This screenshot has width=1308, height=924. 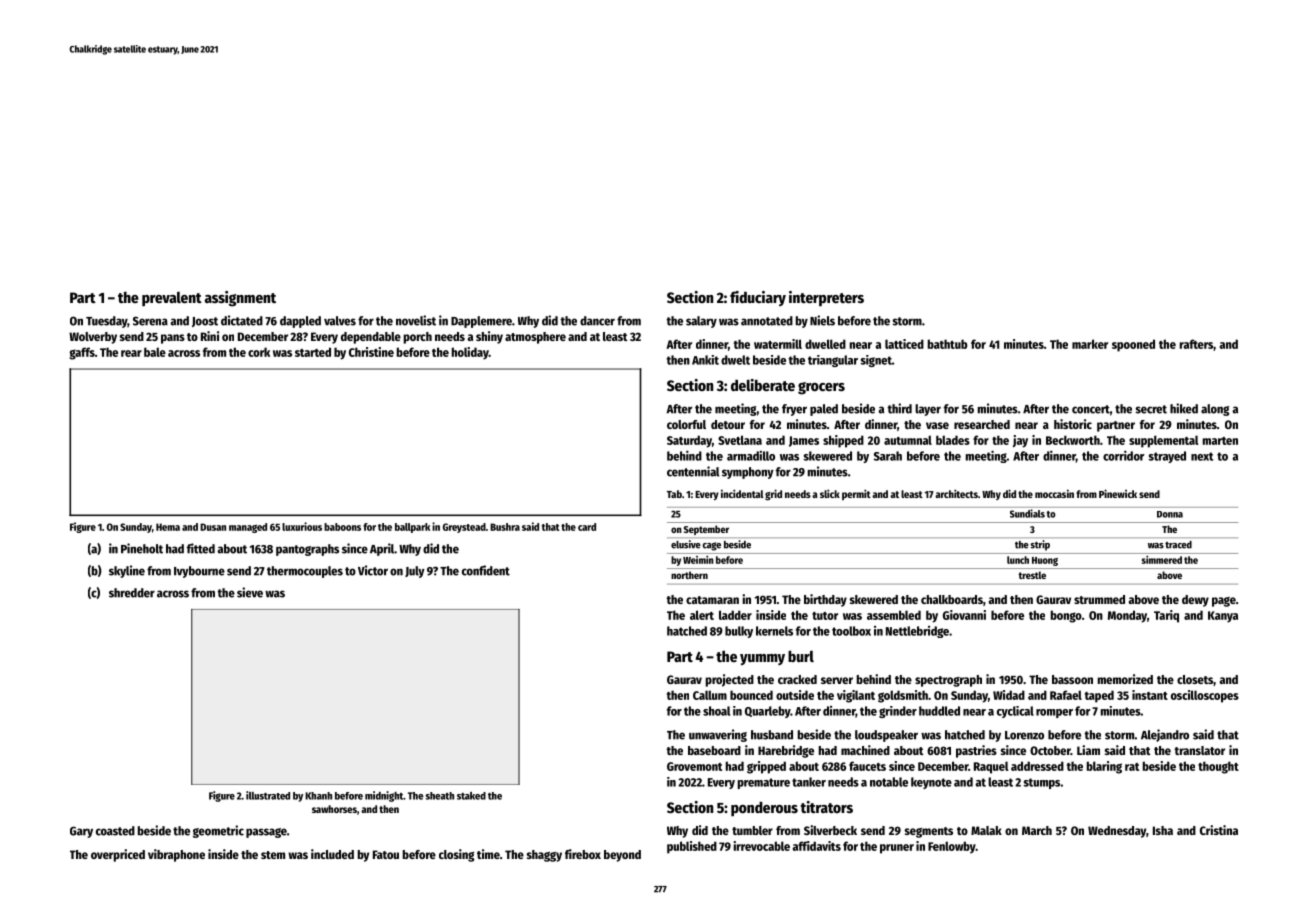 What do you see at coordinates (758, 298) in the screenshot?
I see `fiduciary` at bounding box center [758, 298].
